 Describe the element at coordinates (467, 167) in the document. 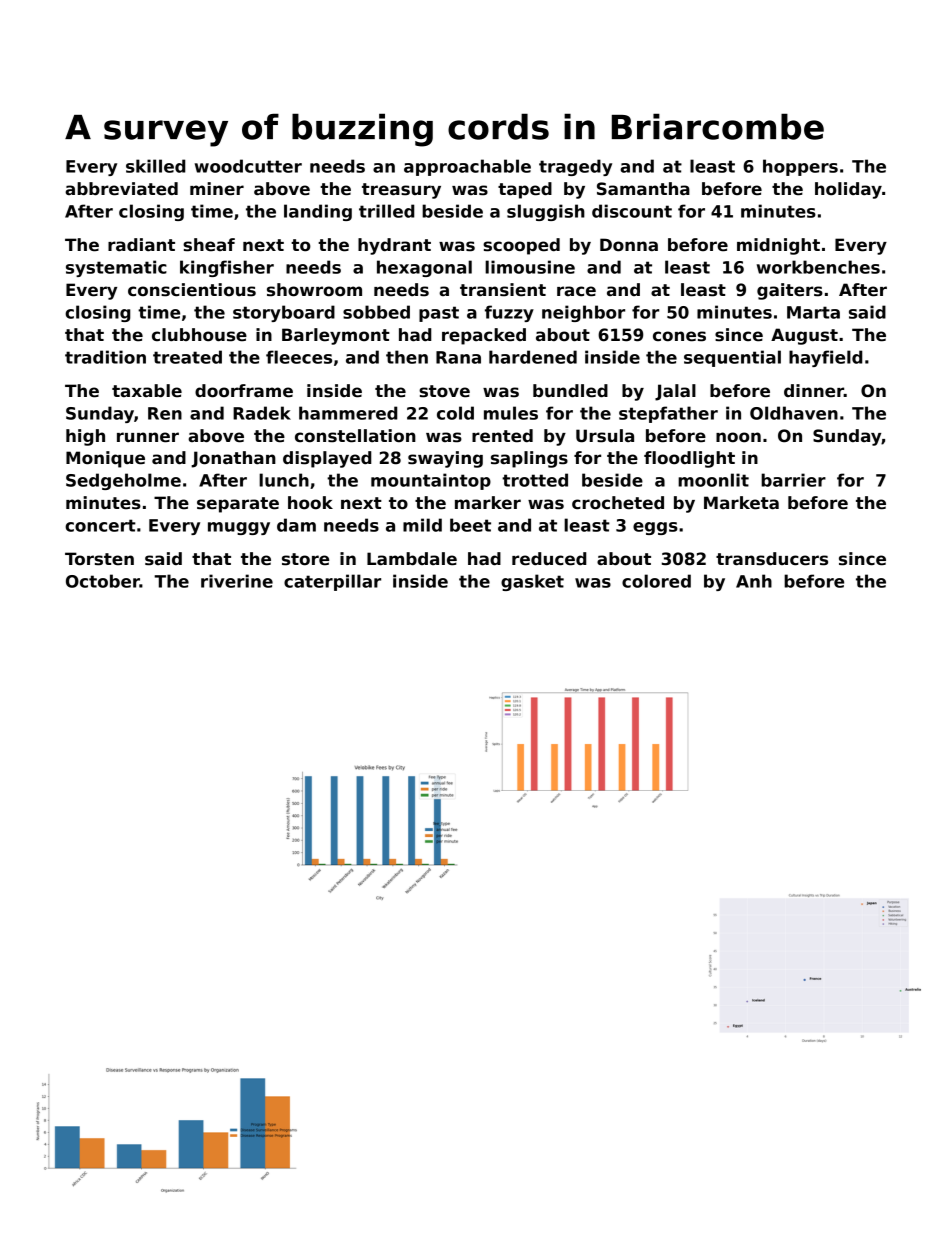

I see `approachable` at that location.
